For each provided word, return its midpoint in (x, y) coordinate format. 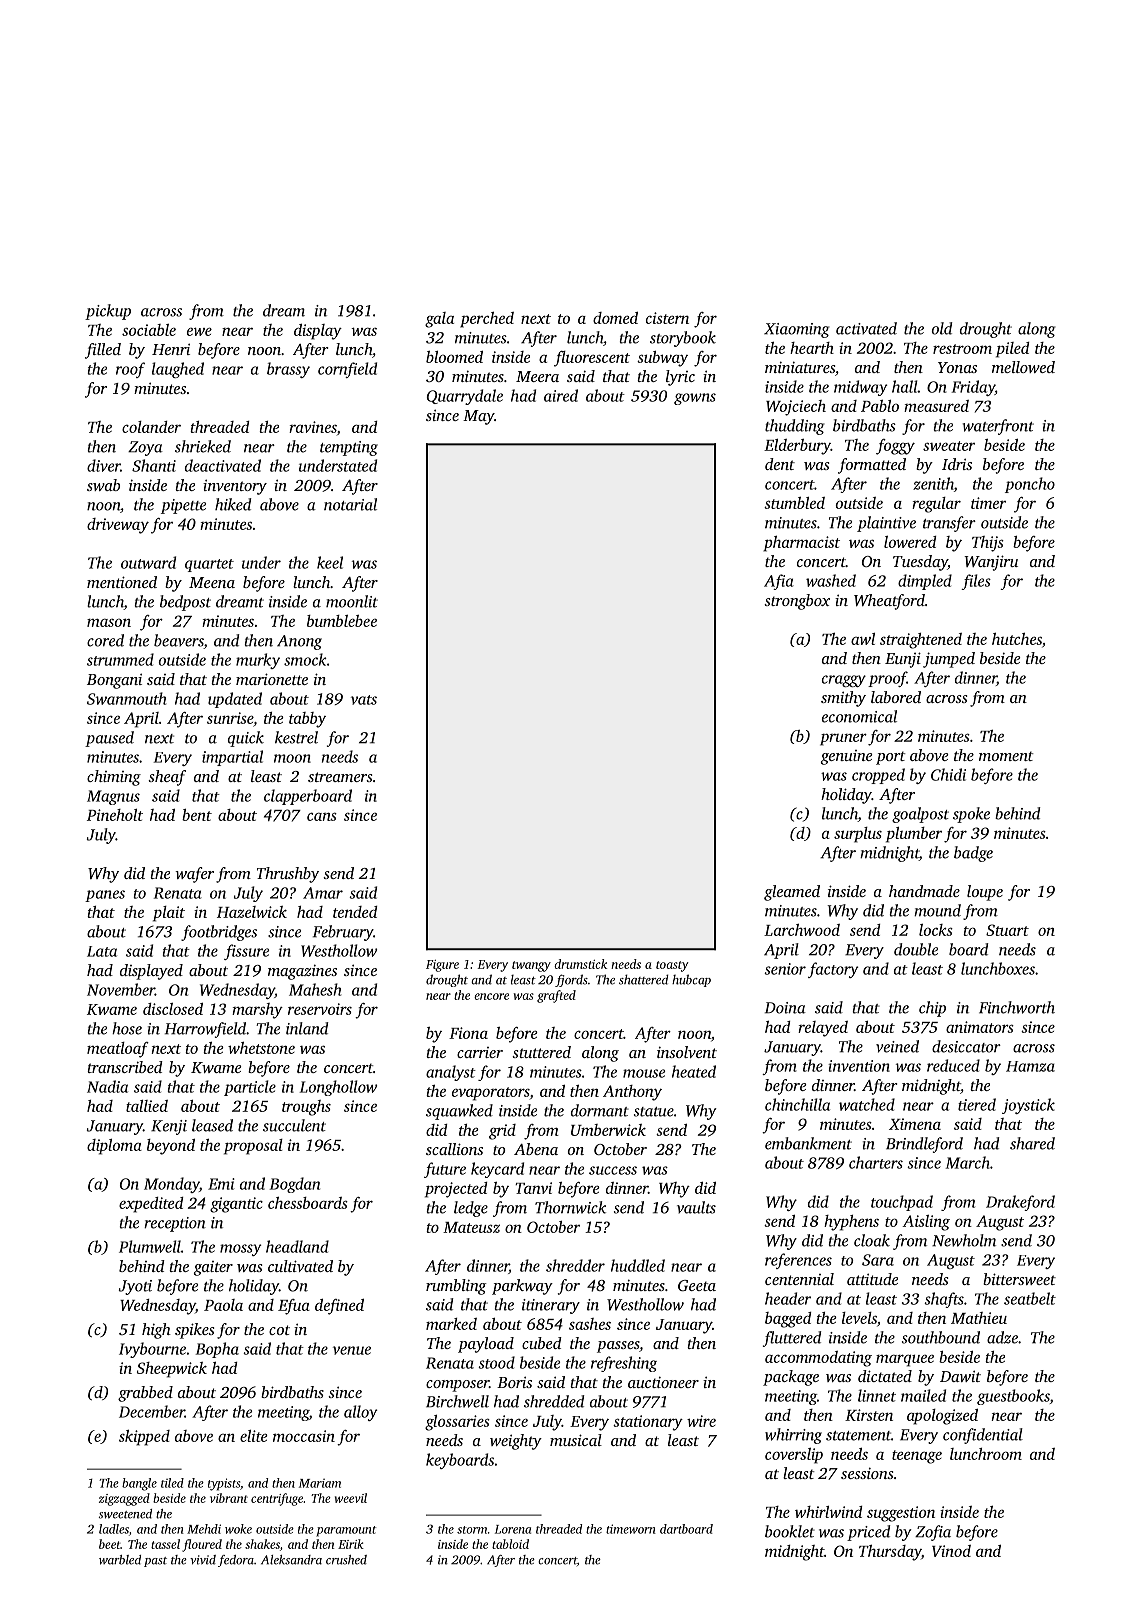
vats (364, 700)
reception (175, 1224)
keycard (497, 1170)
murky (258, 661)
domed (615, 318)
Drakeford (1020, 1203)
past (155, 1562)
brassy (288, 370)
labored (896, 697)
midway (860, 388)
